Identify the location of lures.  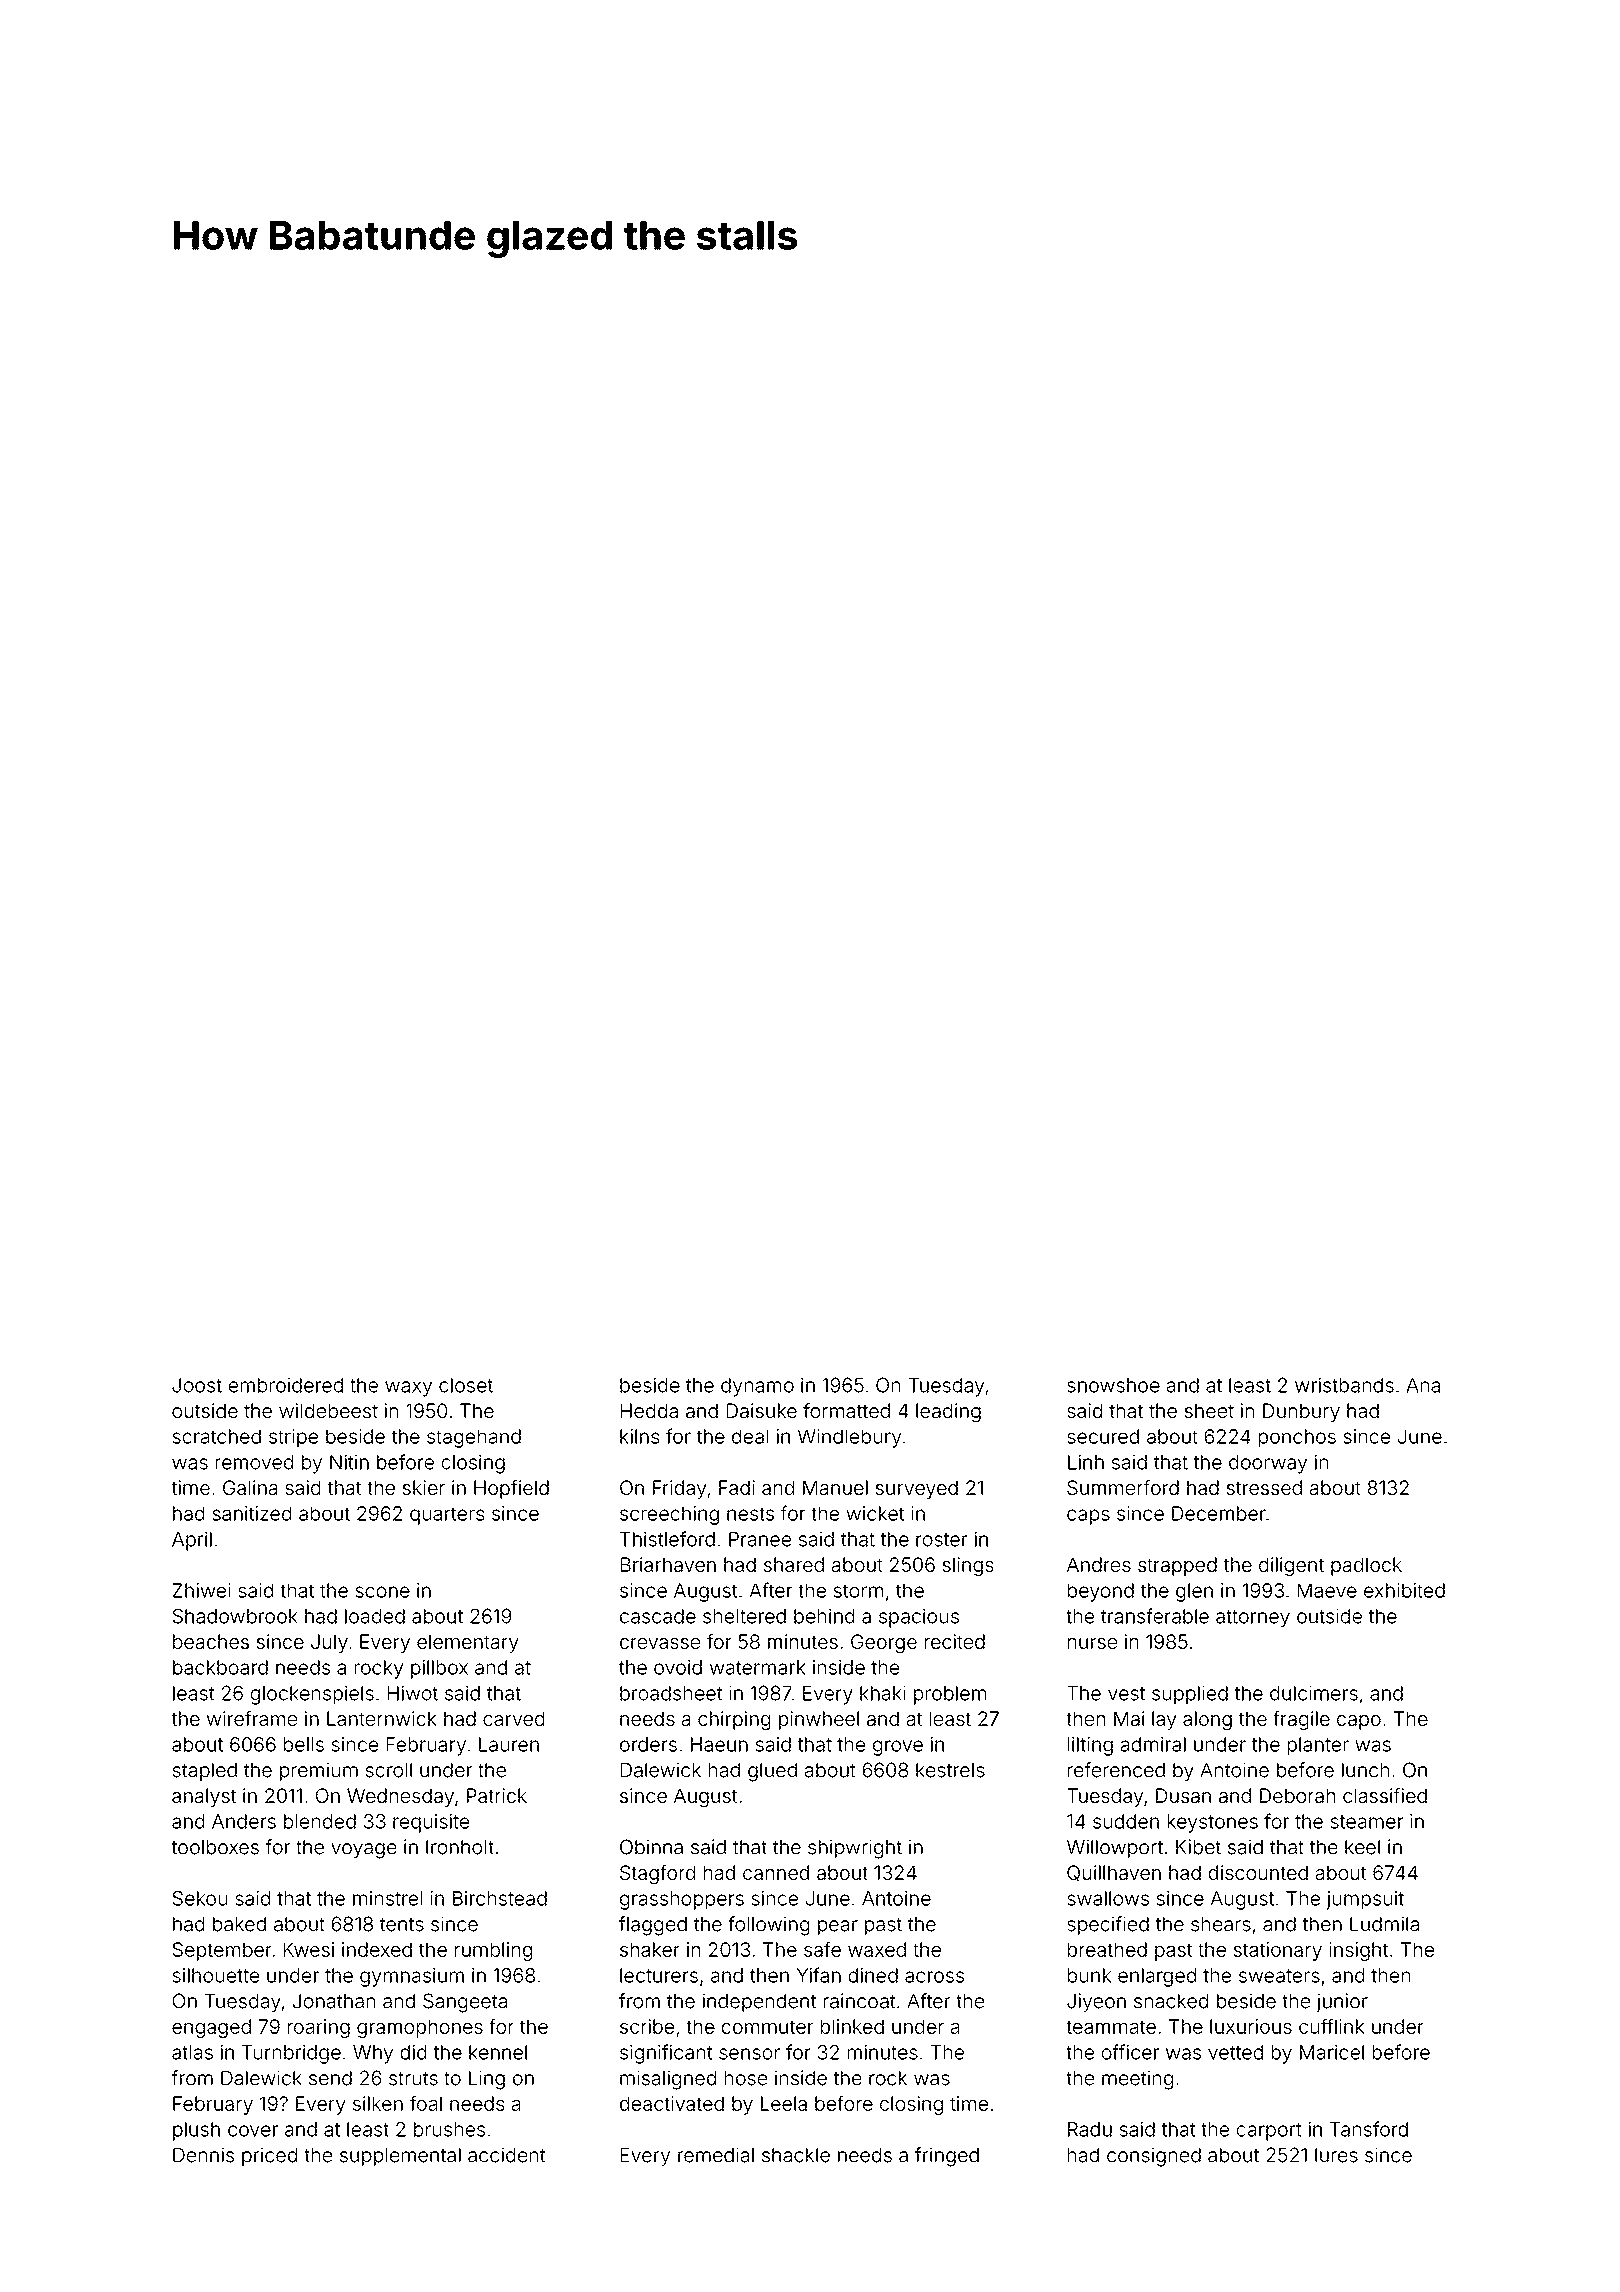
(1336, 2155).
